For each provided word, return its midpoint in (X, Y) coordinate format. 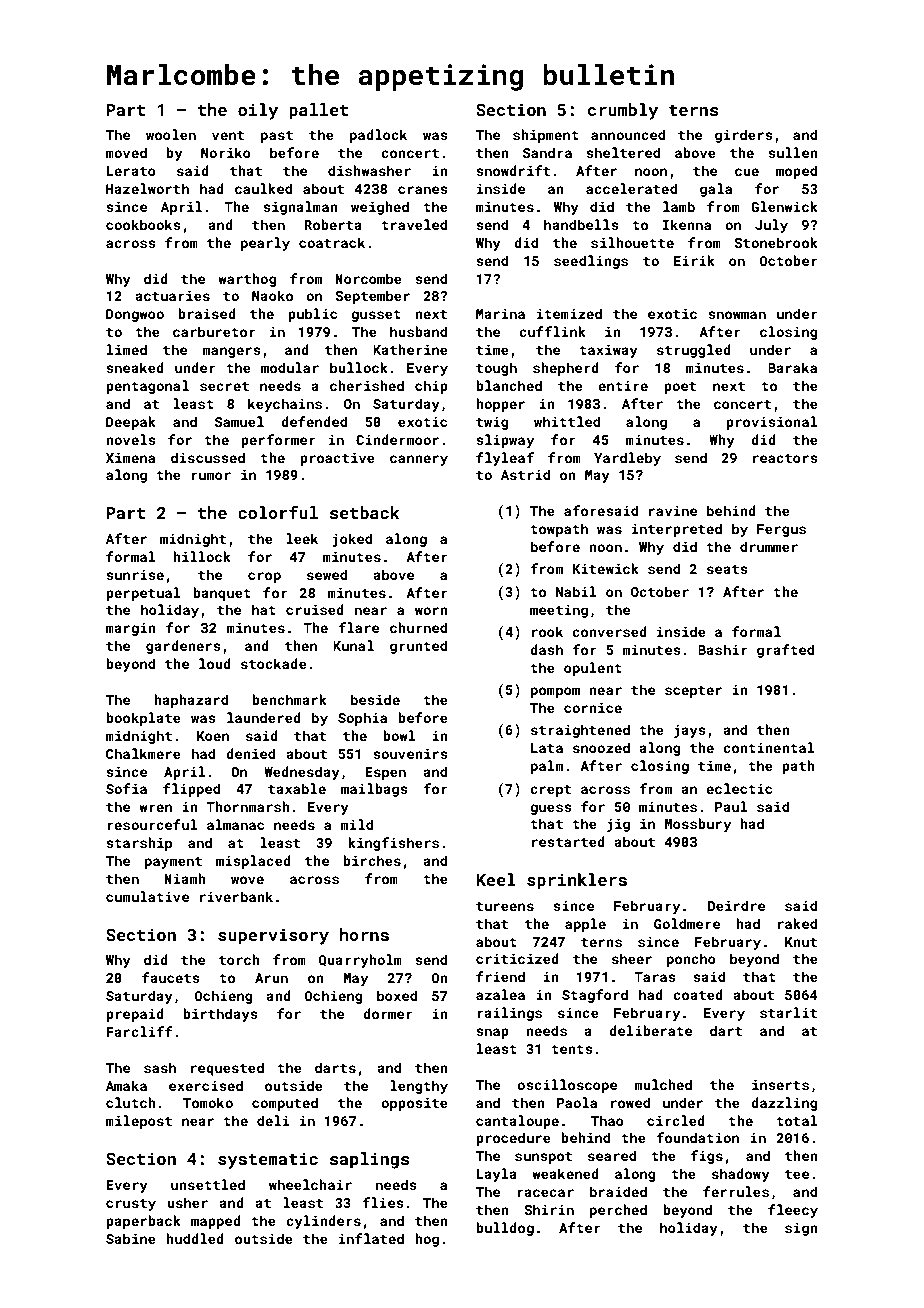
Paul (731, 806)
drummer (769, 546)
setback (365, 512)
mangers (231, 352)
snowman (737, 315)
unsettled (208, 1184)
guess (551, 809)
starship (139, 844)
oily (258, 111)
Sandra (547, 152)
